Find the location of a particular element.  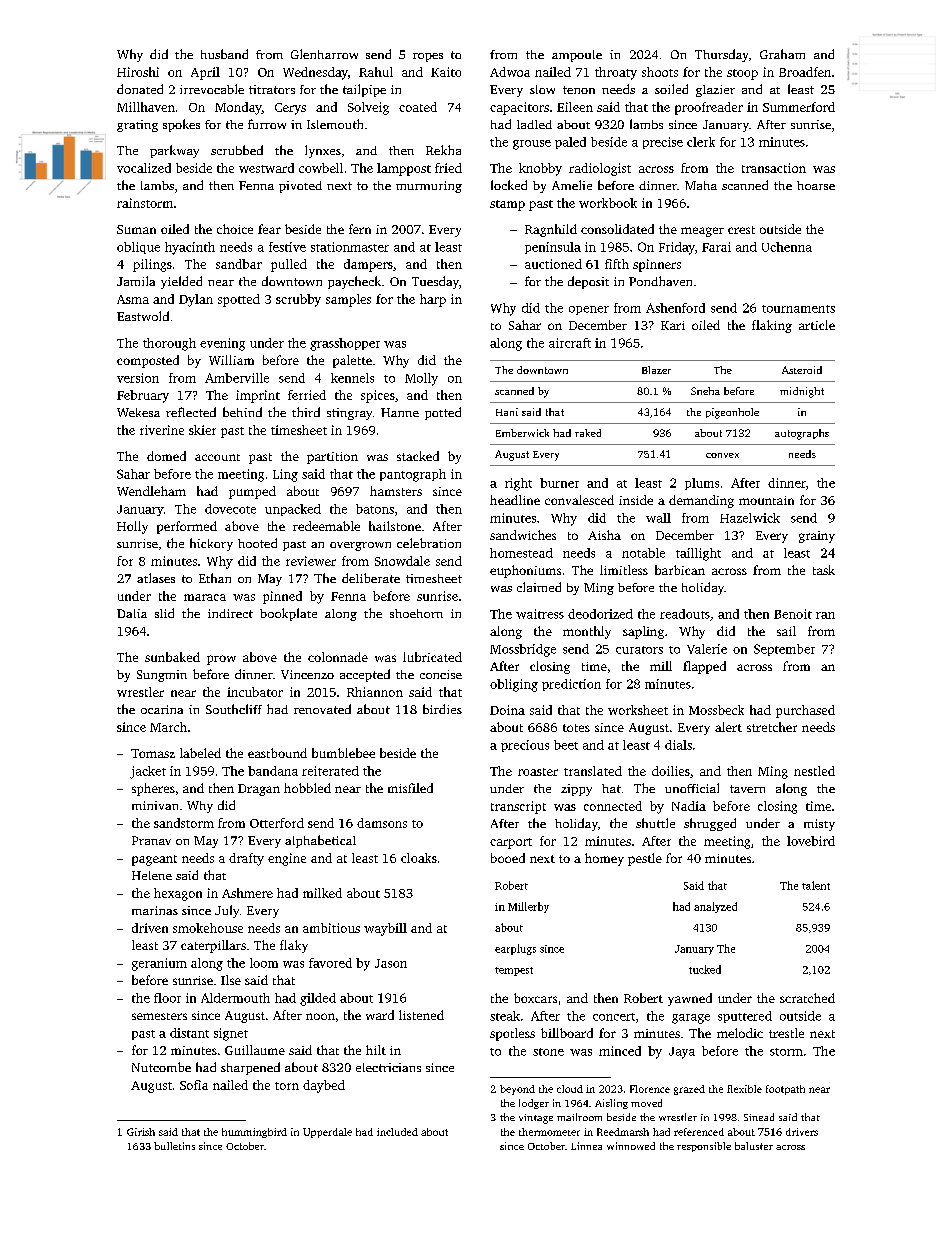

Graham is located at coordinates (782, 54).
